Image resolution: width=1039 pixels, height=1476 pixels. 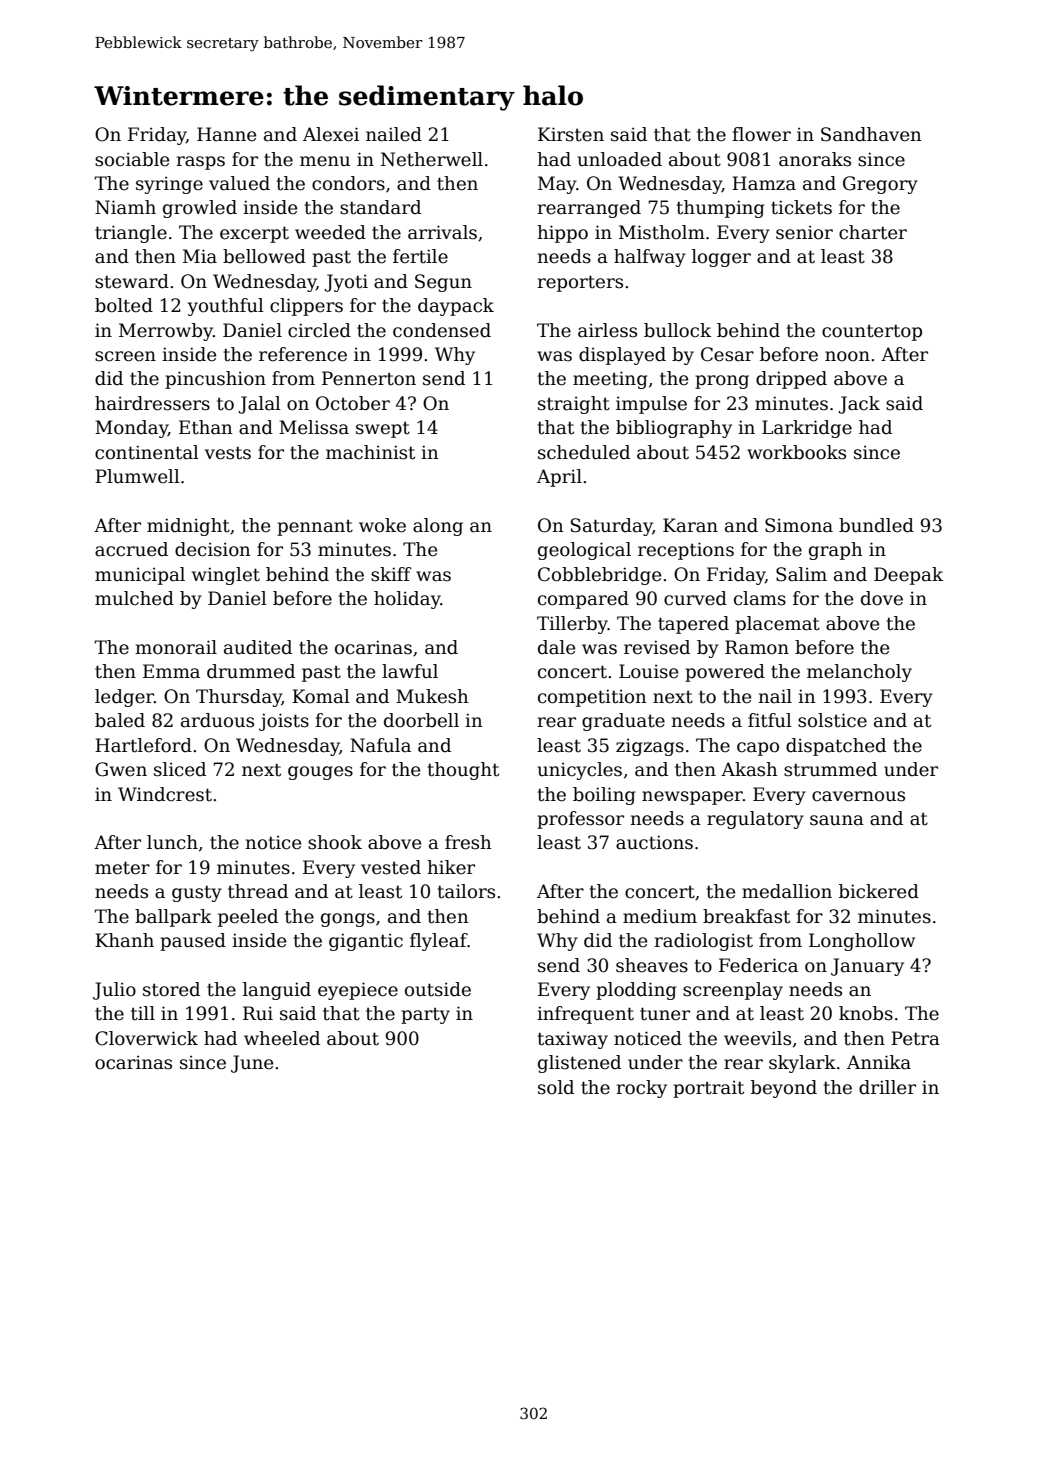 What do you see at coordinates (239, 183) in the screenshot?
I see `valued` at bounding box center [239, 183].
